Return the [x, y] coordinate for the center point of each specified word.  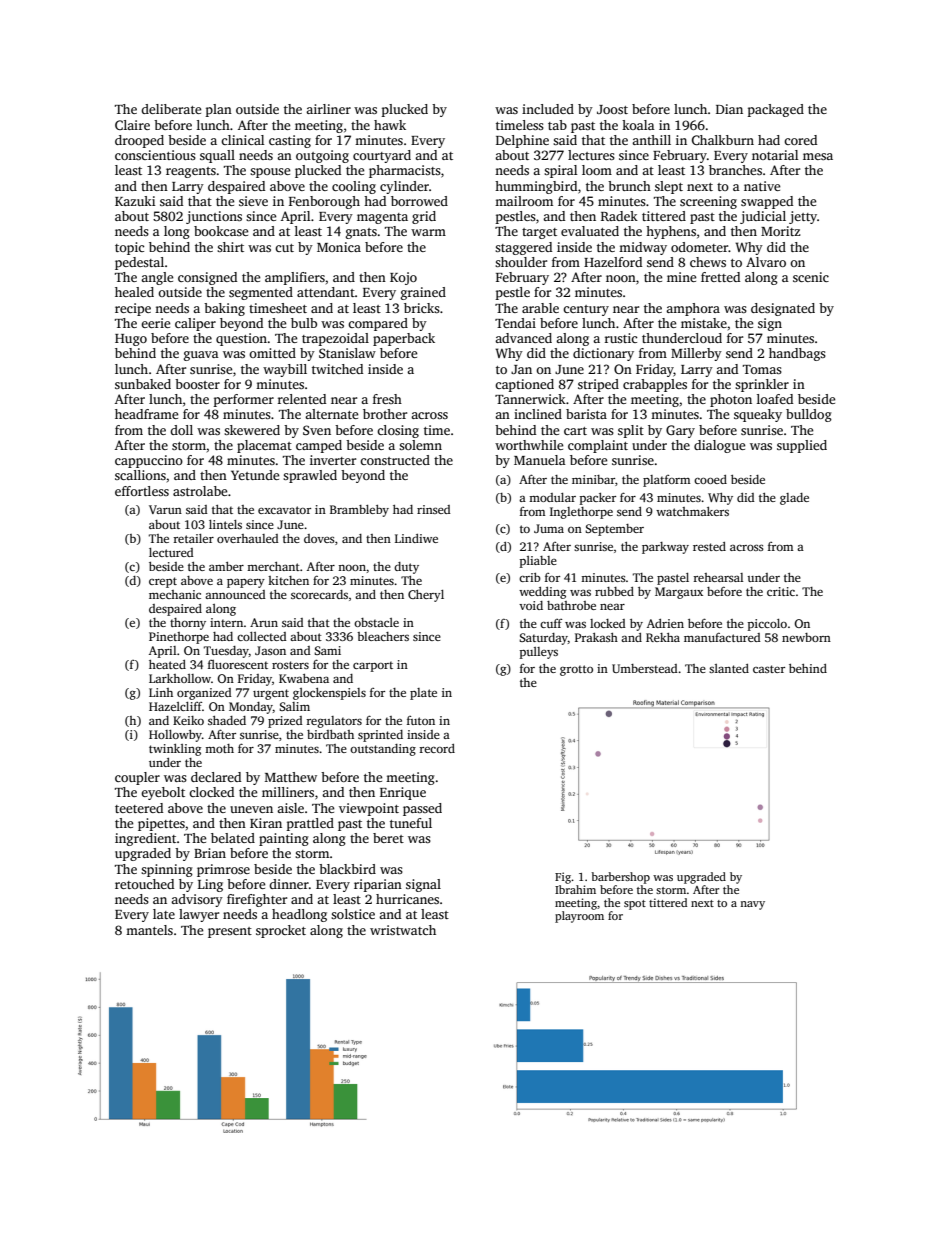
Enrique [403, 793]
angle [157, 278]
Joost [612, 109]
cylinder [404, 187]
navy [752, 905]
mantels [149, 930]
